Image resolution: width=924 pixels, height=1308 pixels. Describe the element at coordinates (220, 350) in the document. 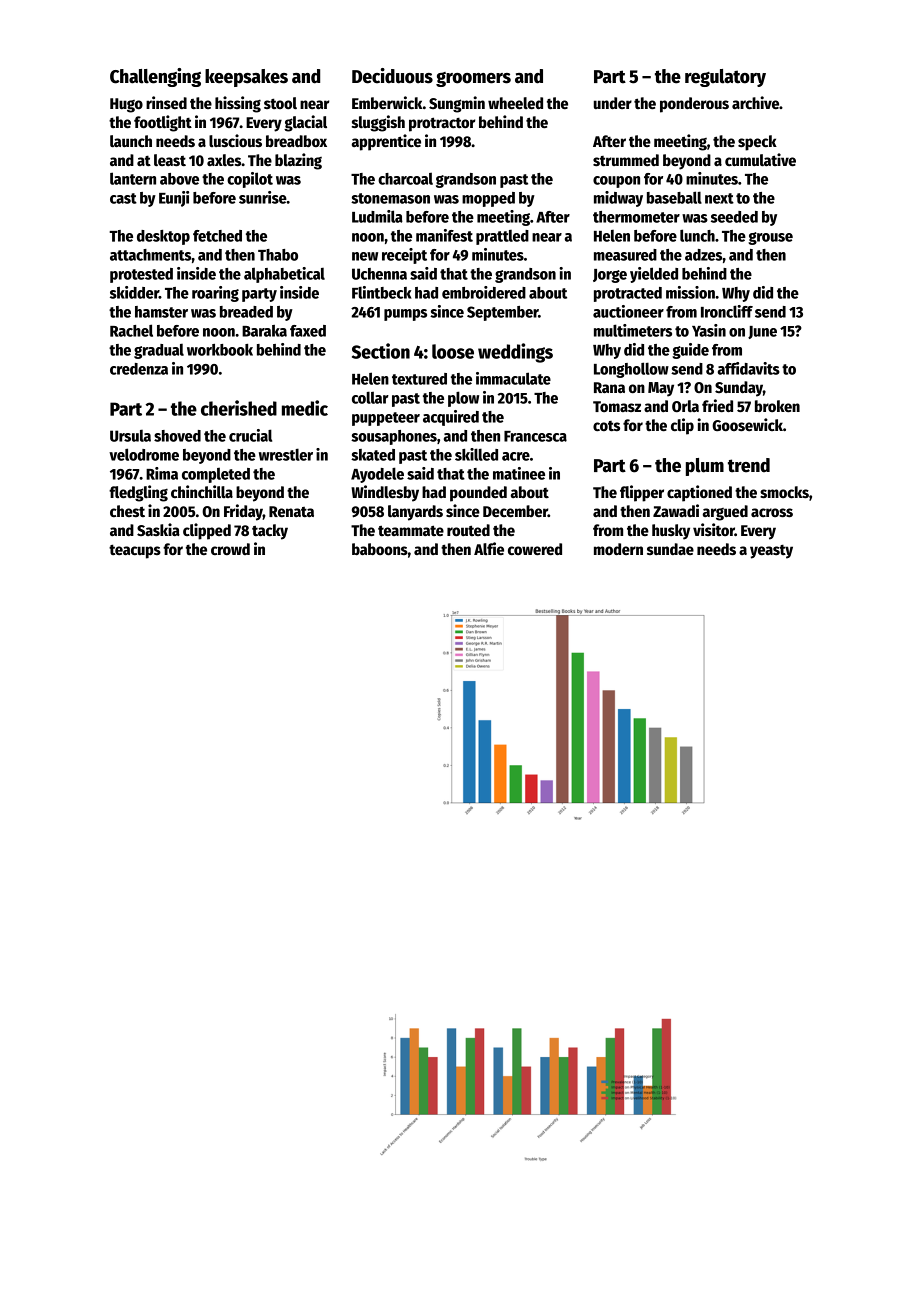

I see `workbook` at that location.
